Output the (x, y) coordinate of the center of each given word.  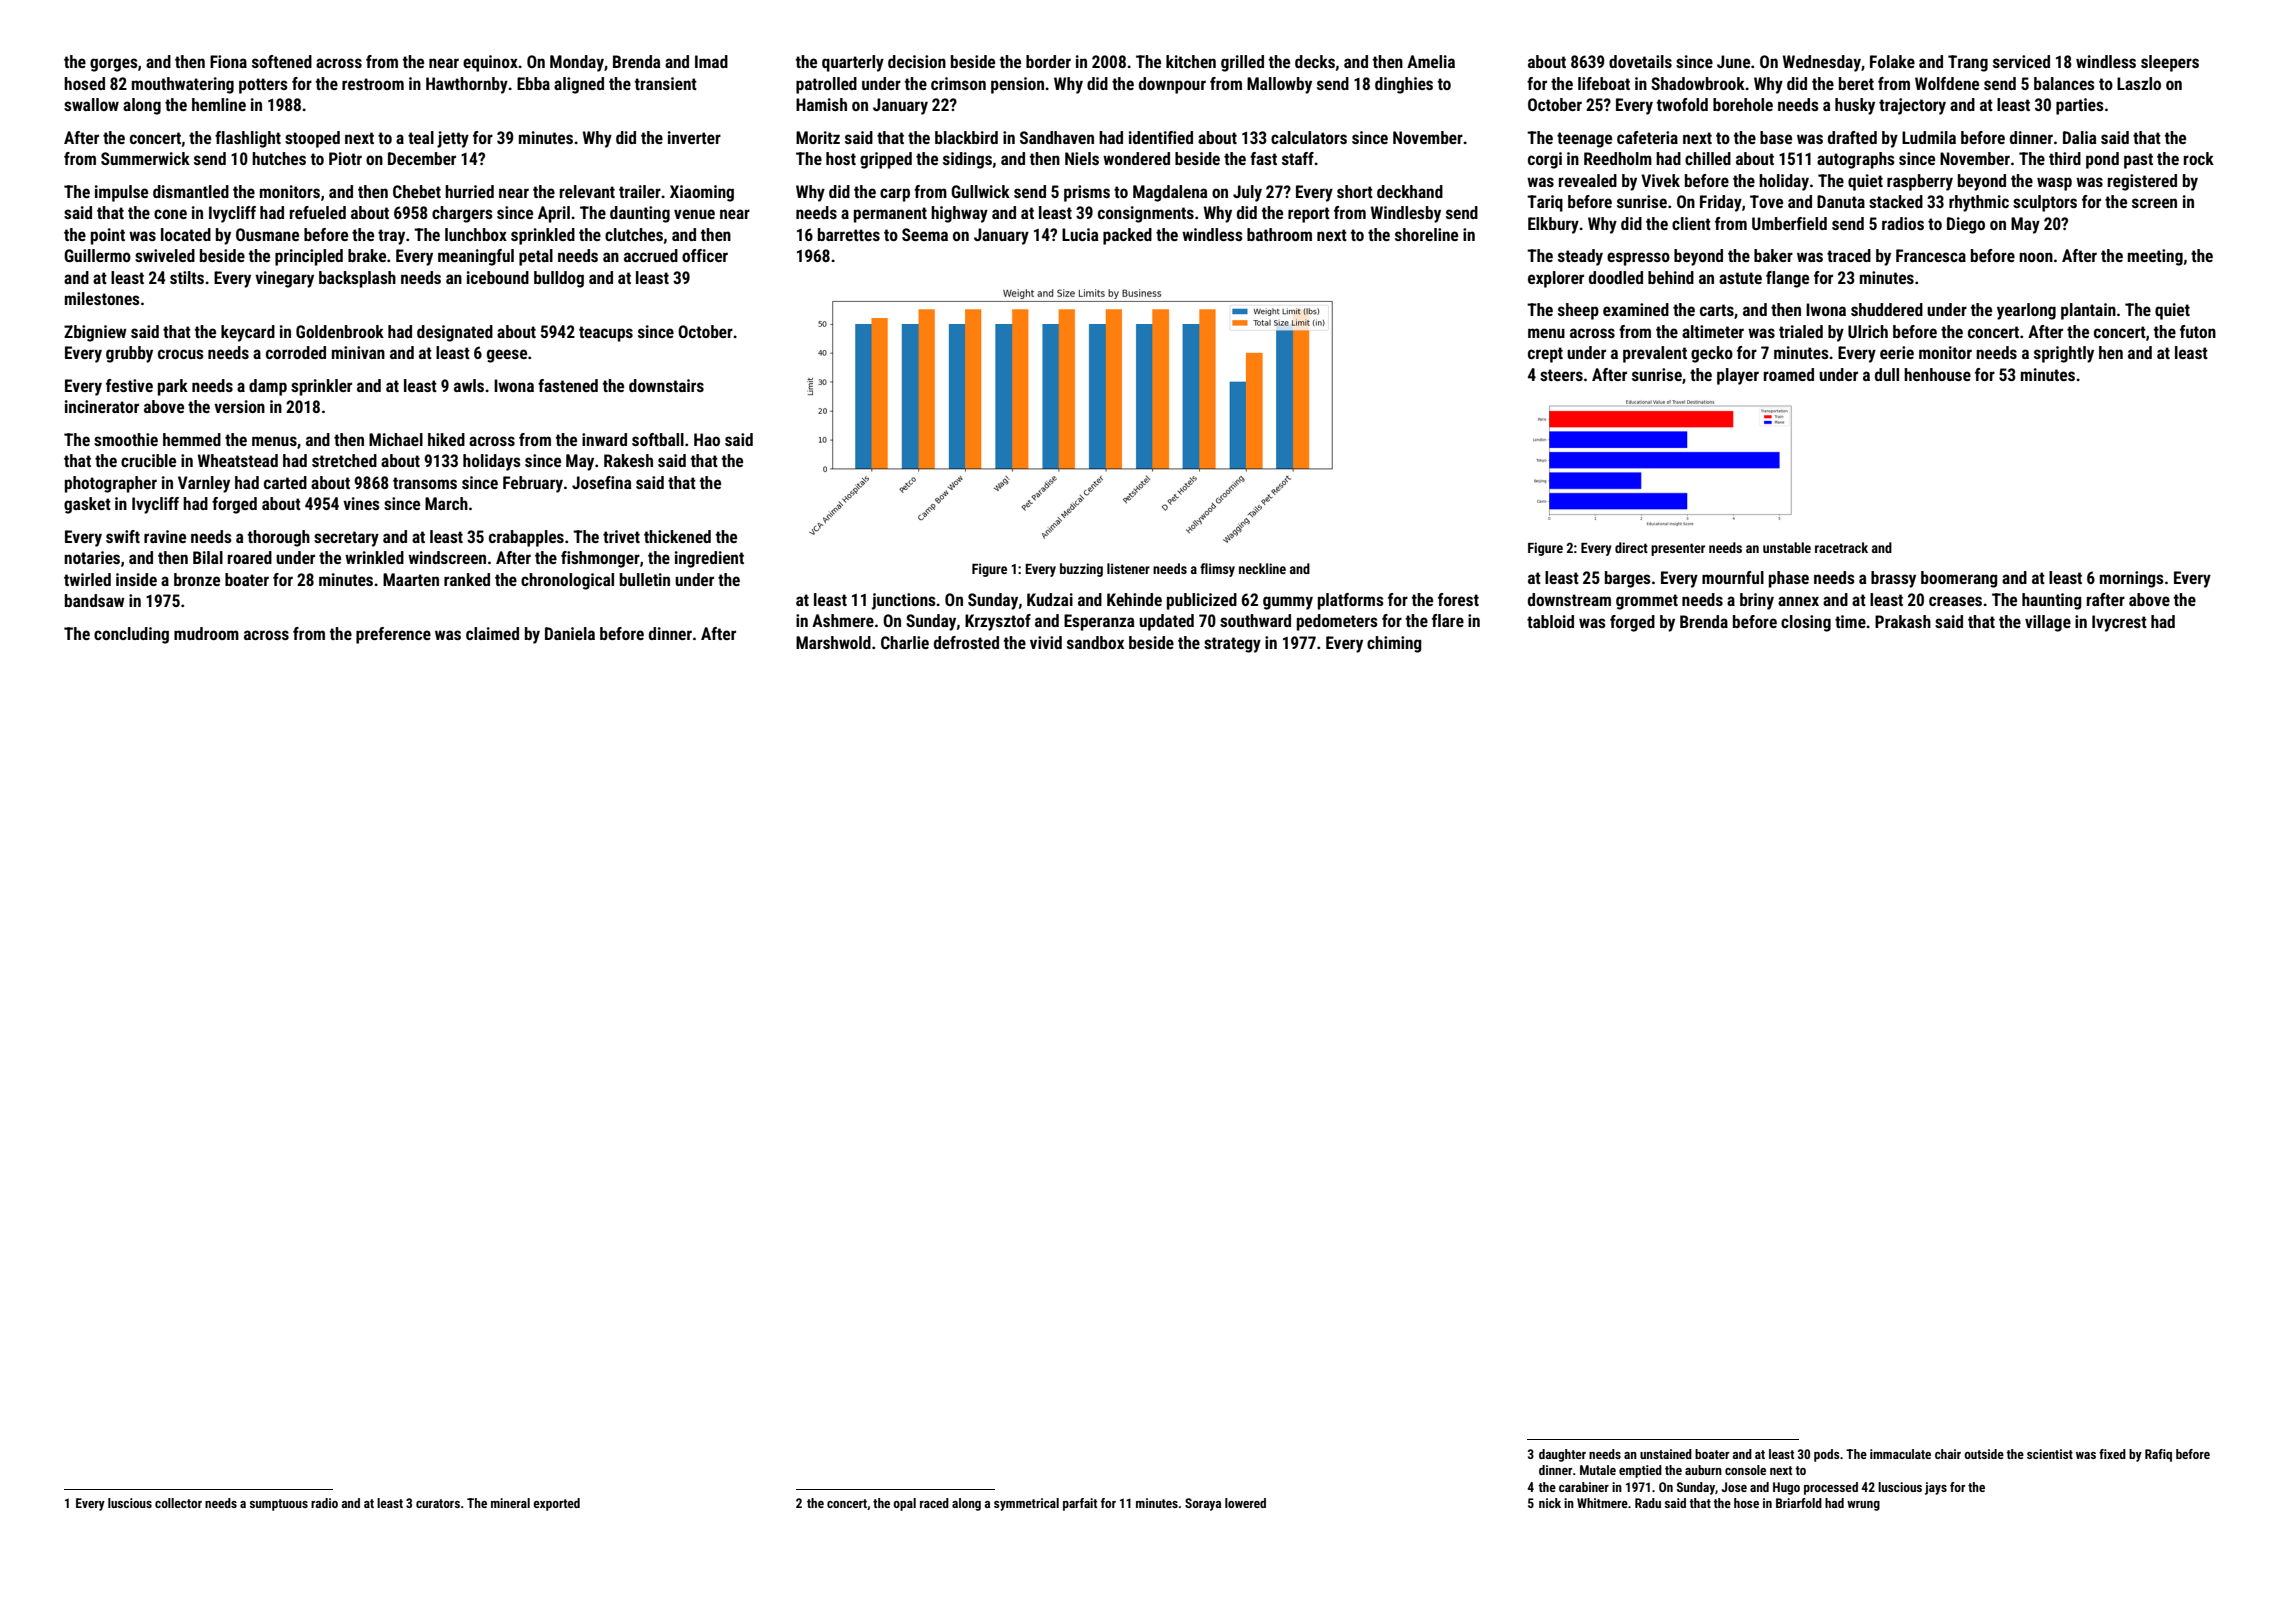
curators (438, 1503)
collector (178, 1503)
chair (1948, 1454)
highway (959, 214)
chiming (1394, 644)
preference (393, 635)
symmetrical (1026, 1504)
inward (604, 439)
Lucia (1080, 234)
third (2065, 158)
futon (2198, 331)
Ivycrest (2119, 623)
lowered (1245, 1503)
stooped (312, 139)
